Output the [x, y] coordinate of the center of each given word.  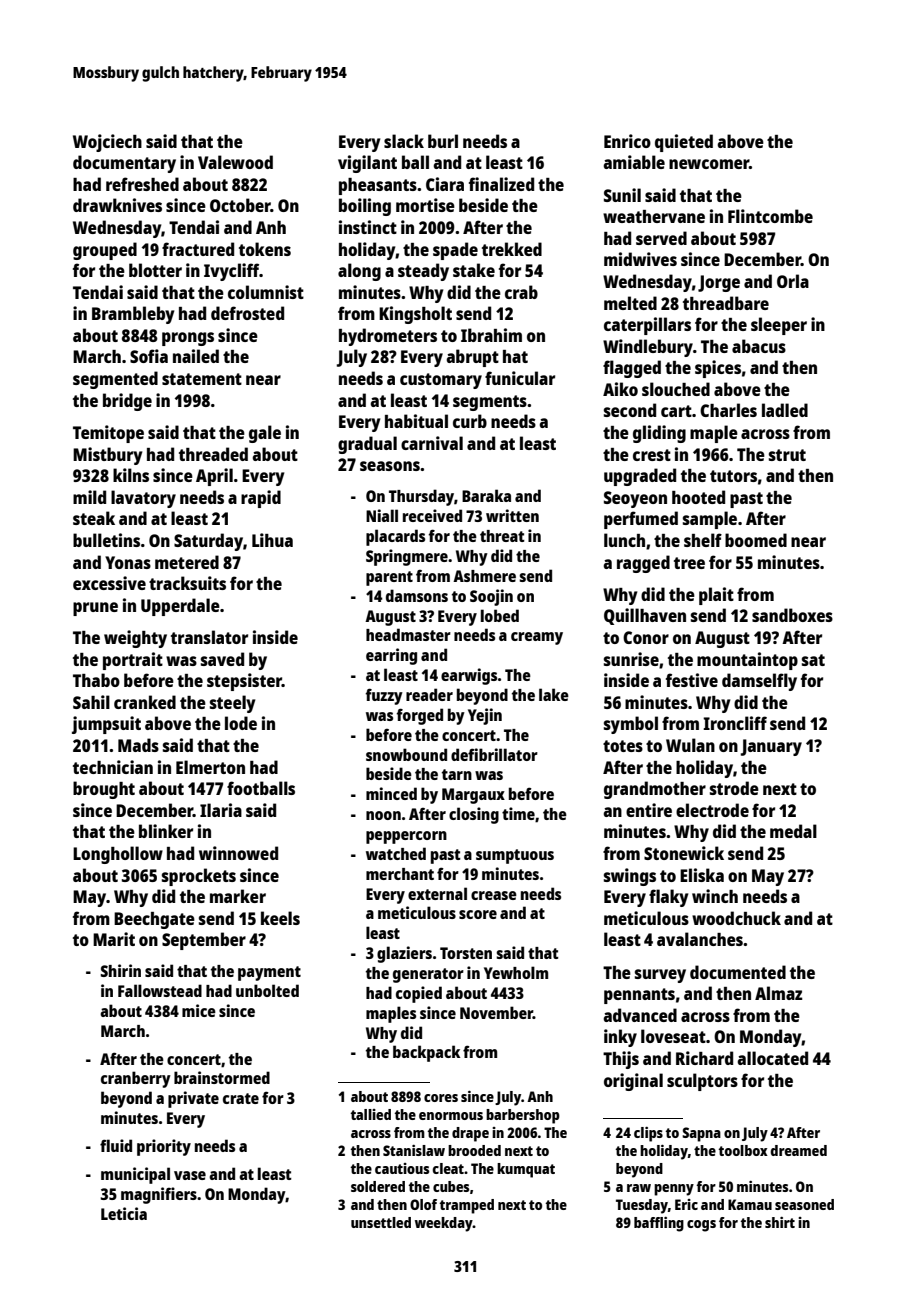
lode [241, 723]
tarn [457, 774]
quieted [684, 143]
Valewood [235, 162]
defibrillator [494, 754]
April [214, 477]
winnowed [238, 853]
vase [190, 1175]
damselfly [759, 682]
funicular [520, 378]
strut [787, 455]
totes [623, 746]
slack [404, 141]
